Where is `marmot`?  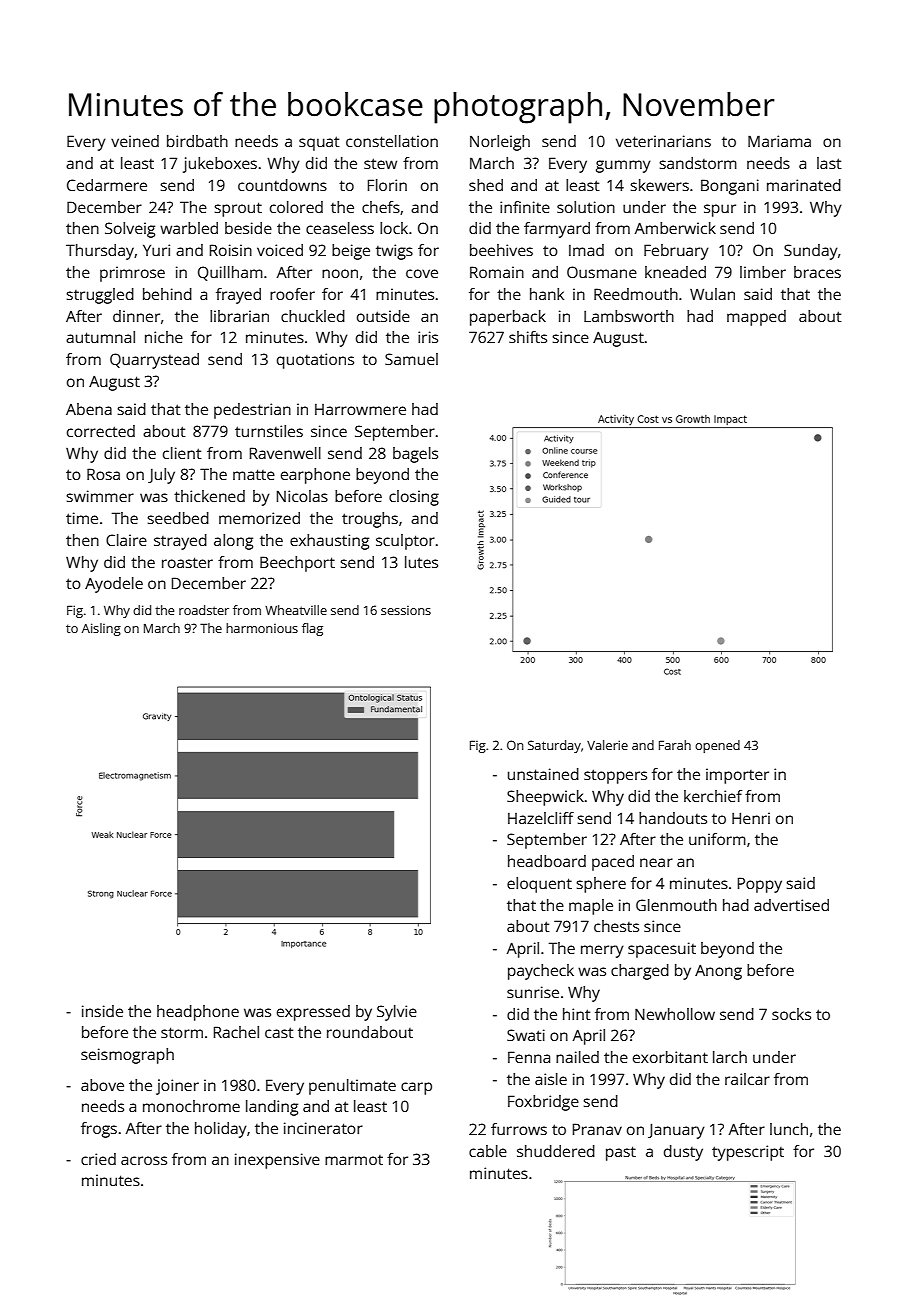 marmot is located at coordinates (354, 1160).
